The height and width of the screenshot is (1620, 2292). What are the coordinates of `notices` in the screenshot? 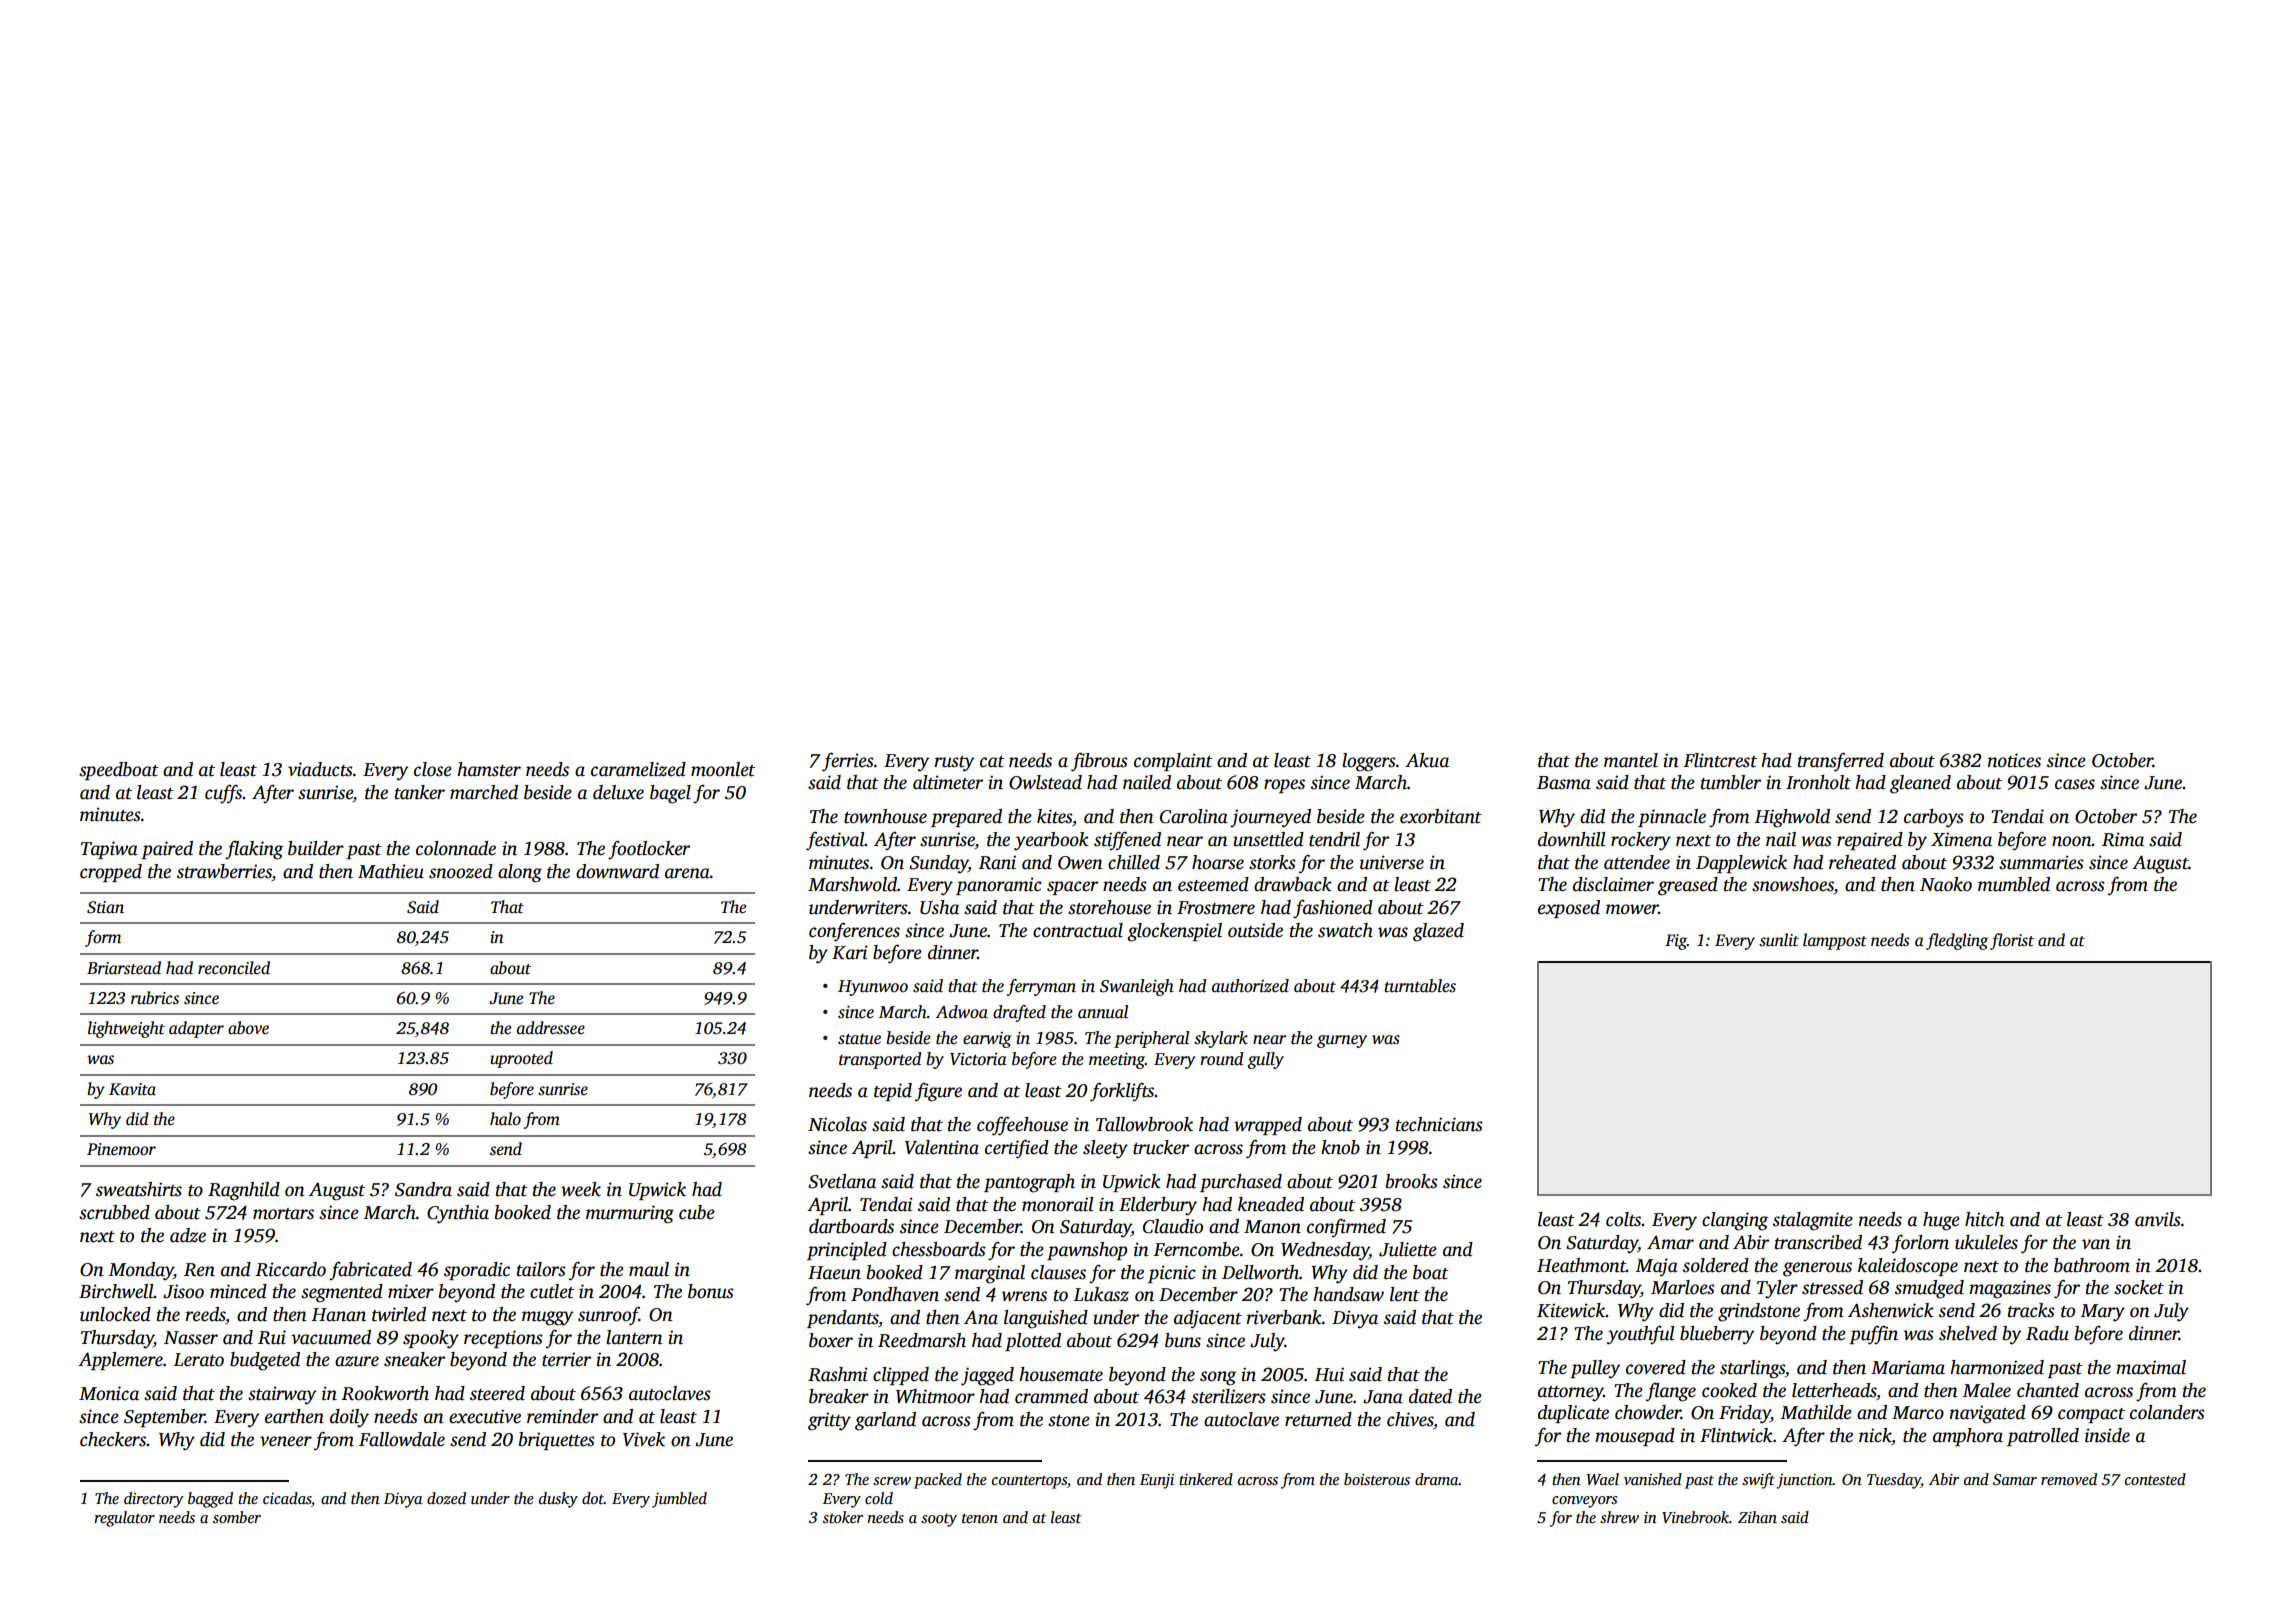 It's located at (2014, 760).
